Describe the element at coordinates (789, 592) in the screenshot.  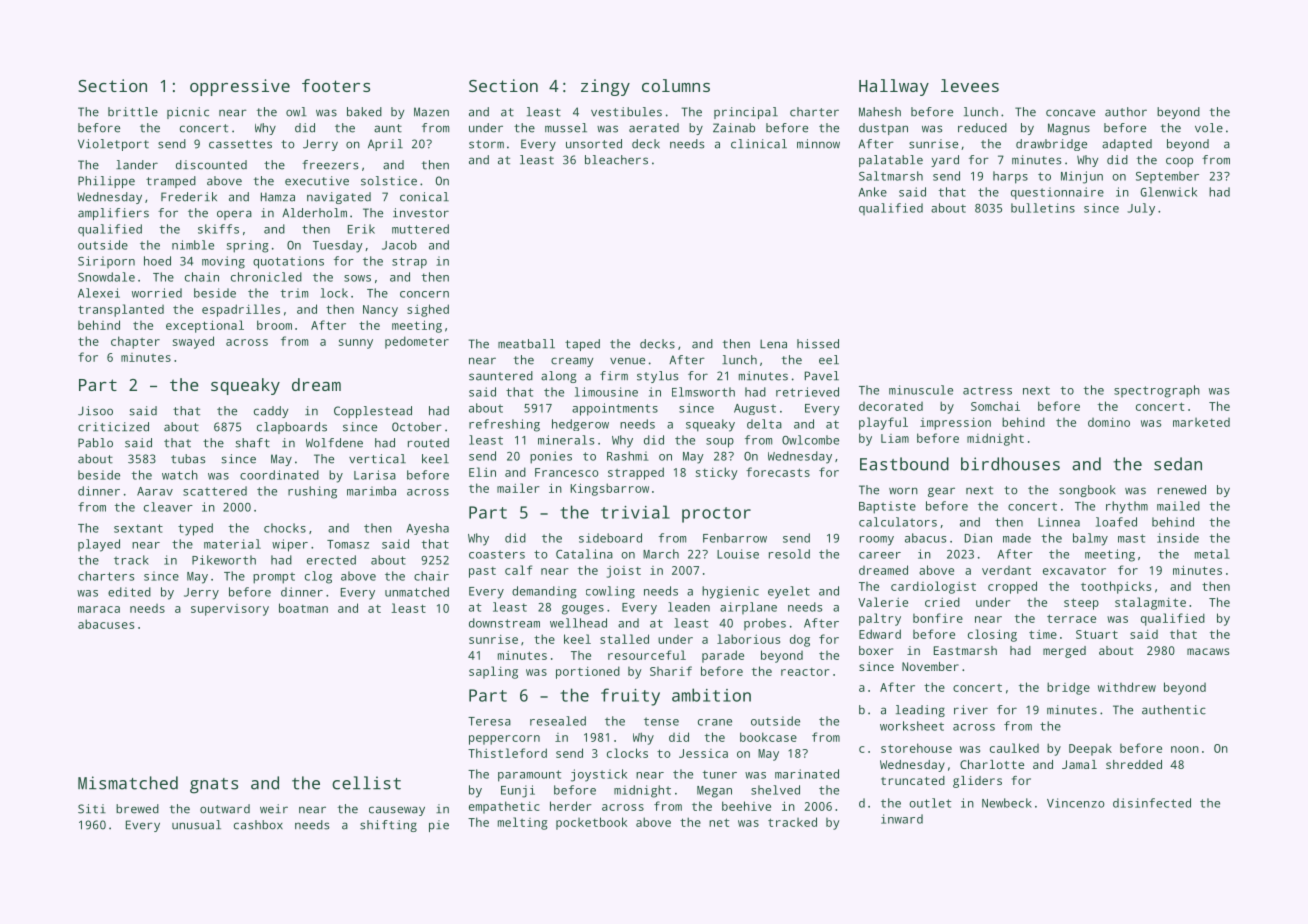
I see `eyelet` at that location.
